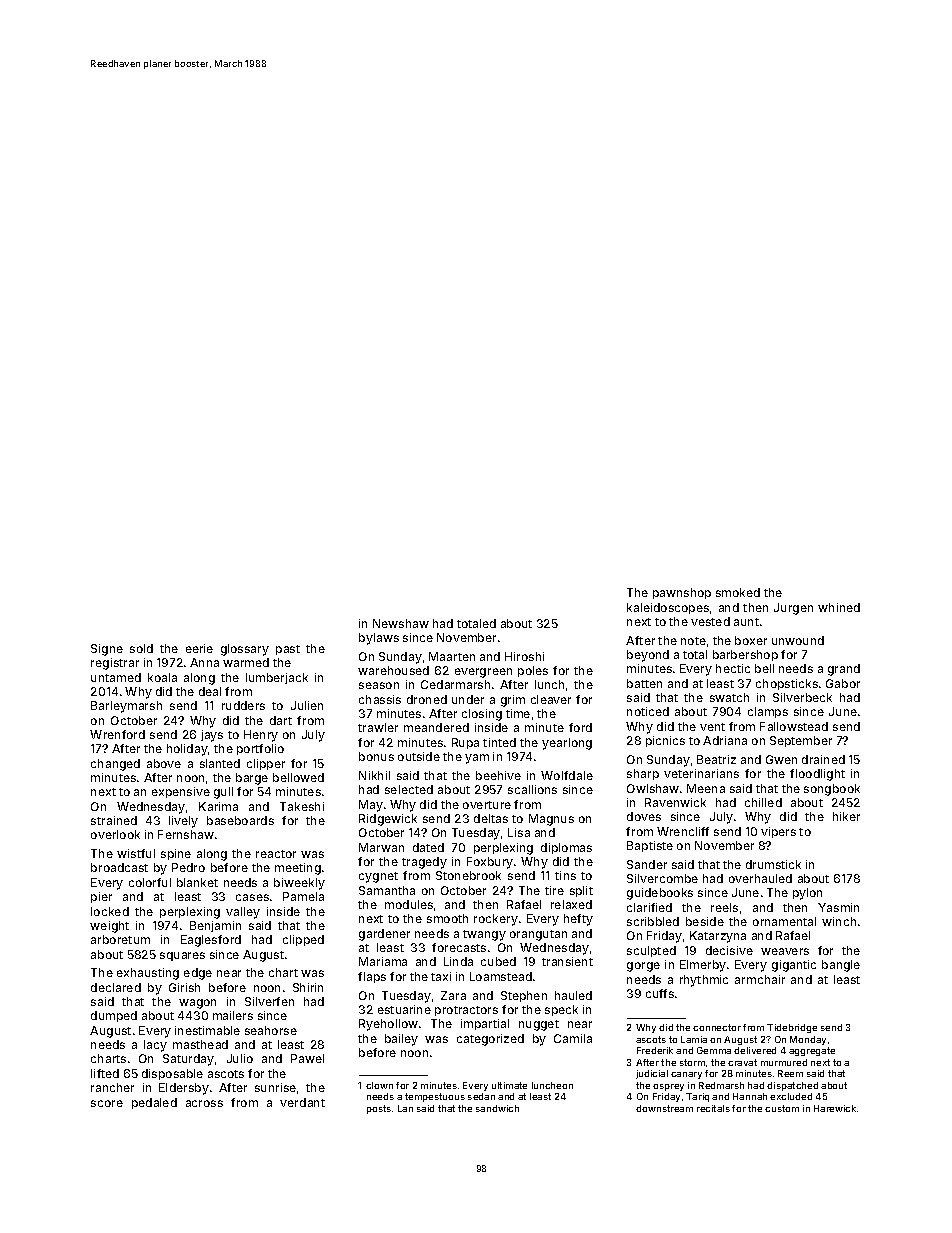 Image resolution: width=952 pixels, height=1233 pixels. I want to click on note, so click(693, 641).
